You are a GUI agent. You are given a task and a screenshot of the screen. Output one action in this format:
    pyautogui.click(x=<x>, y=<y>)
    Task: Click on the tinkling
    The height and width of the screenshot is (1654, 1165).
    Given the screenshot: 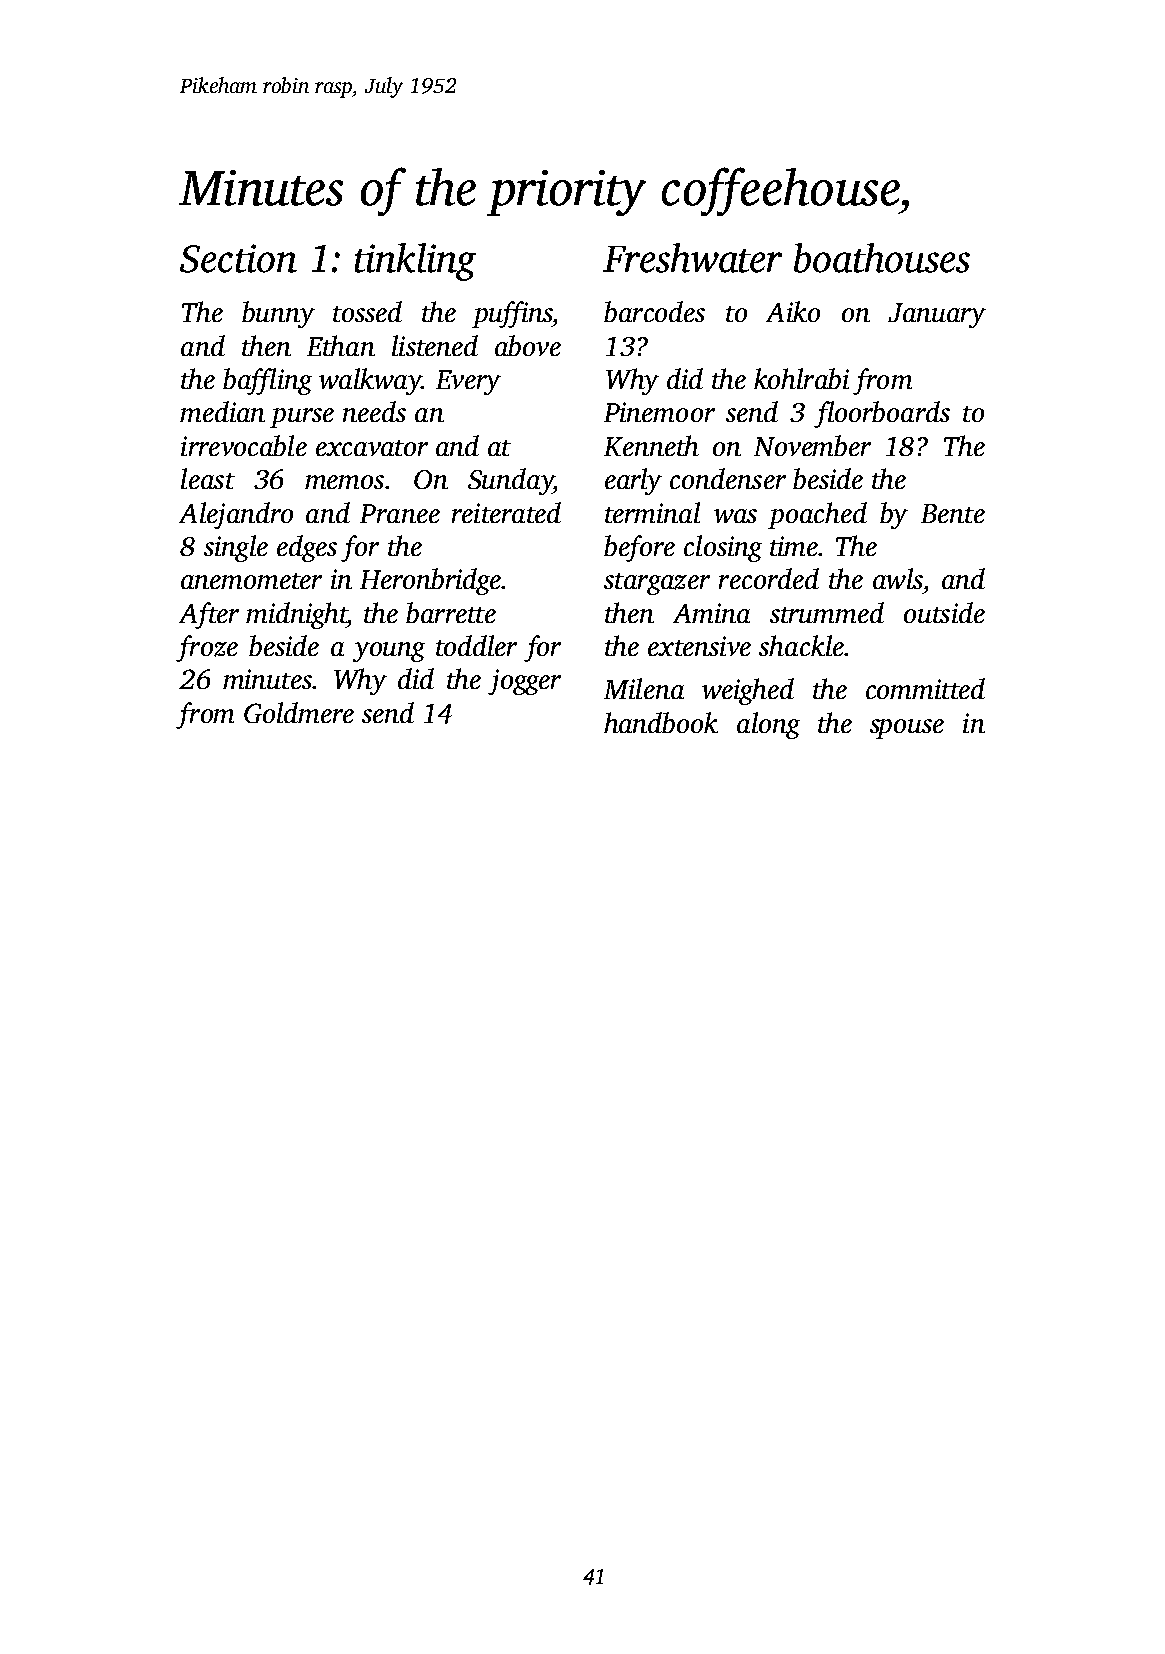 What is the action you would take?
    pyautogui.click(x=415, y=262)
